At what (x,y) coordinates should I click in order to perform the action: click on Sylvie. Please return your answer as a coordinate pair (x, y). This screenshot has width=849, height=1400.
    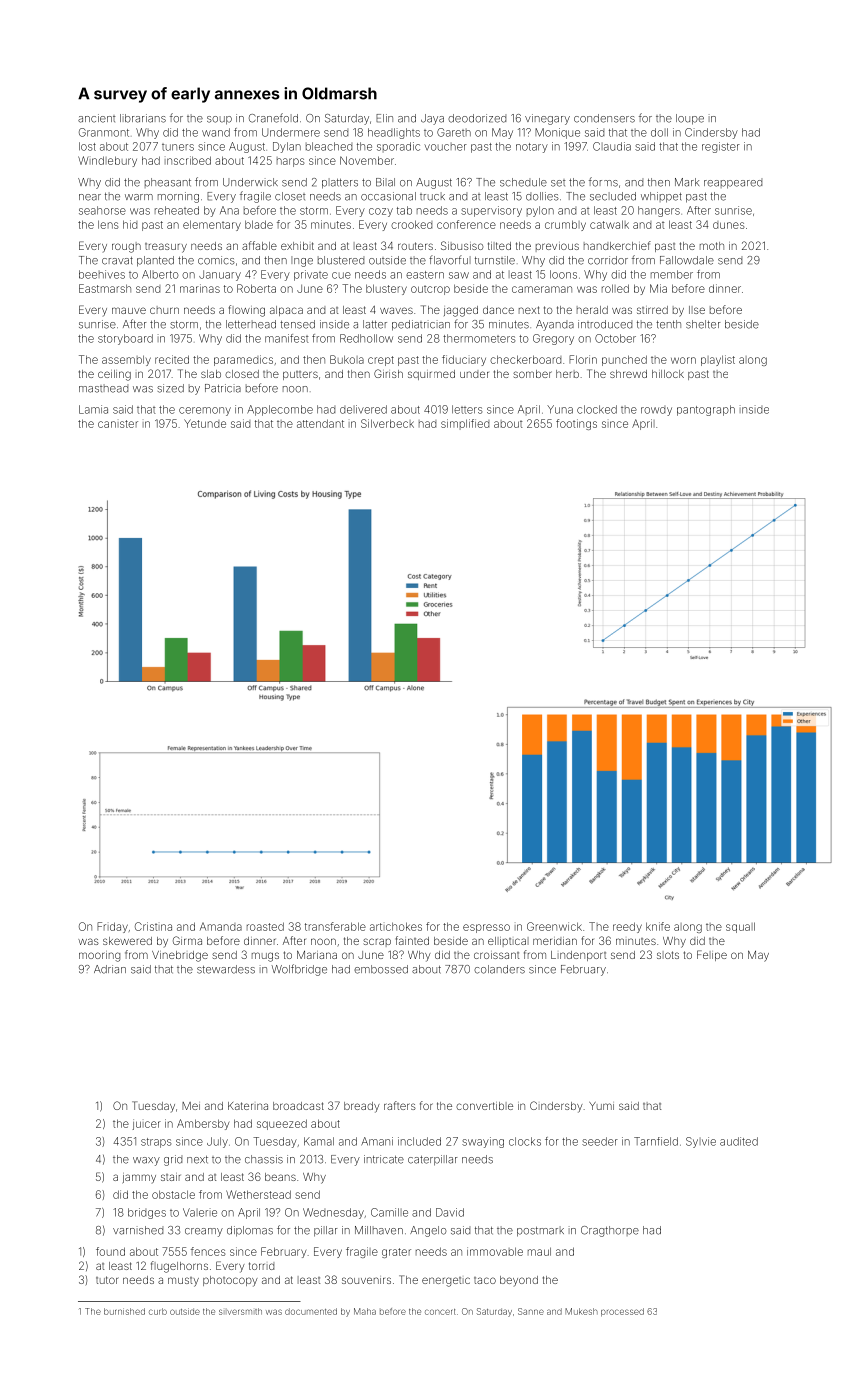
    Looking at the image, I should click on (701, 1142).
